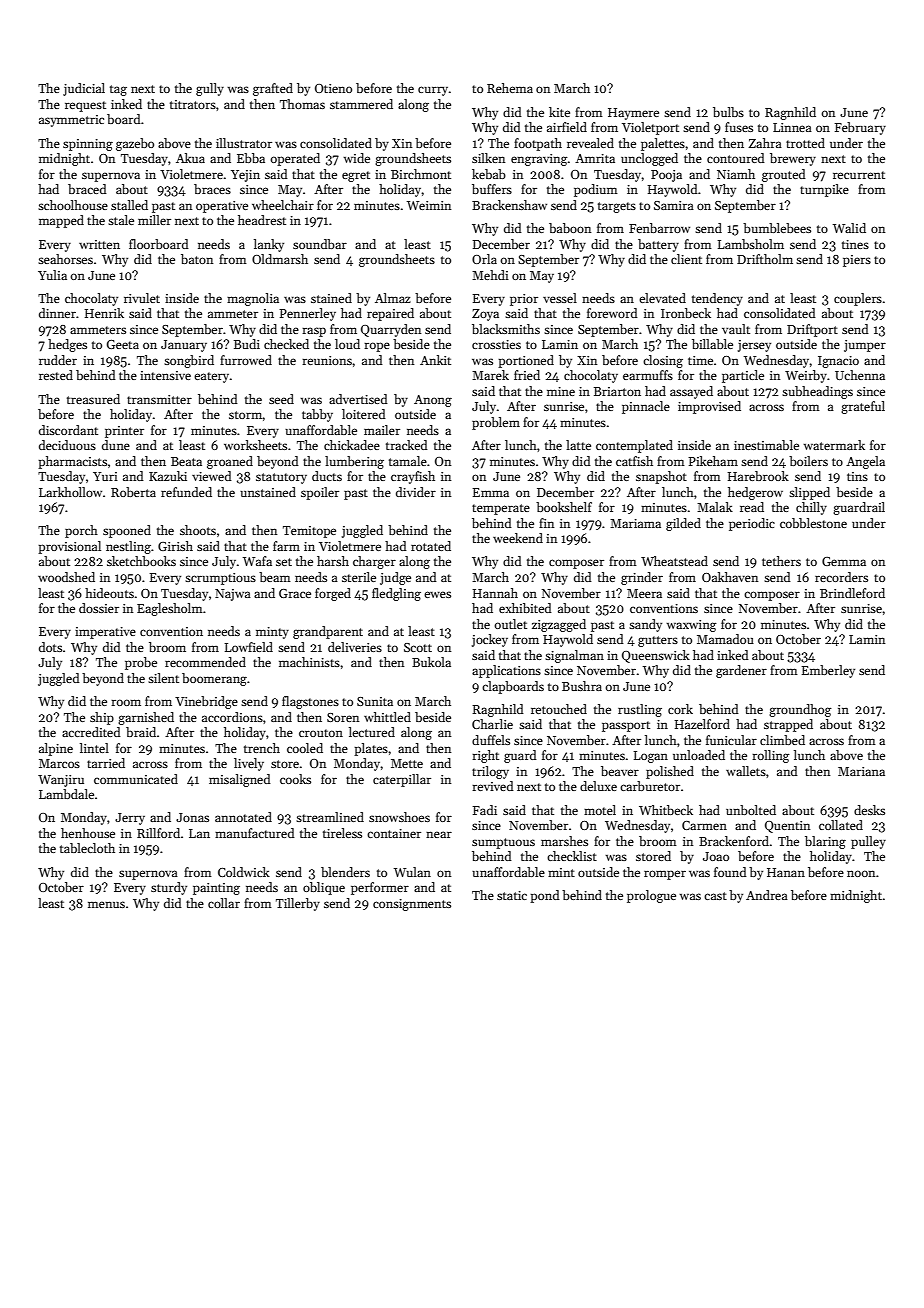  Describe the element at coordinates (495, 593) in the document. I see `Hannah` at that location.
